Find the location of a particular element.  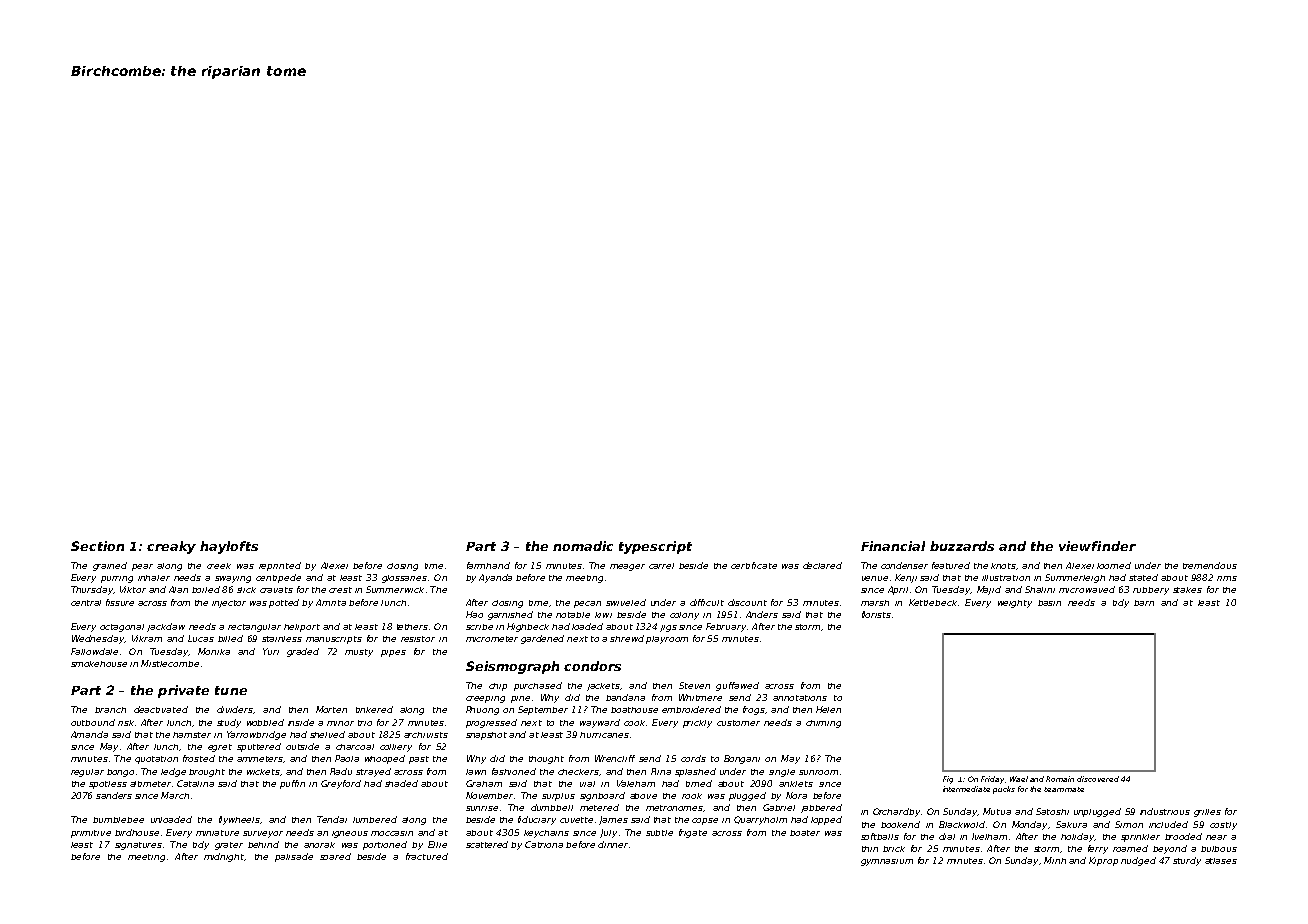

annotations is located at coordinates (800, 698).
